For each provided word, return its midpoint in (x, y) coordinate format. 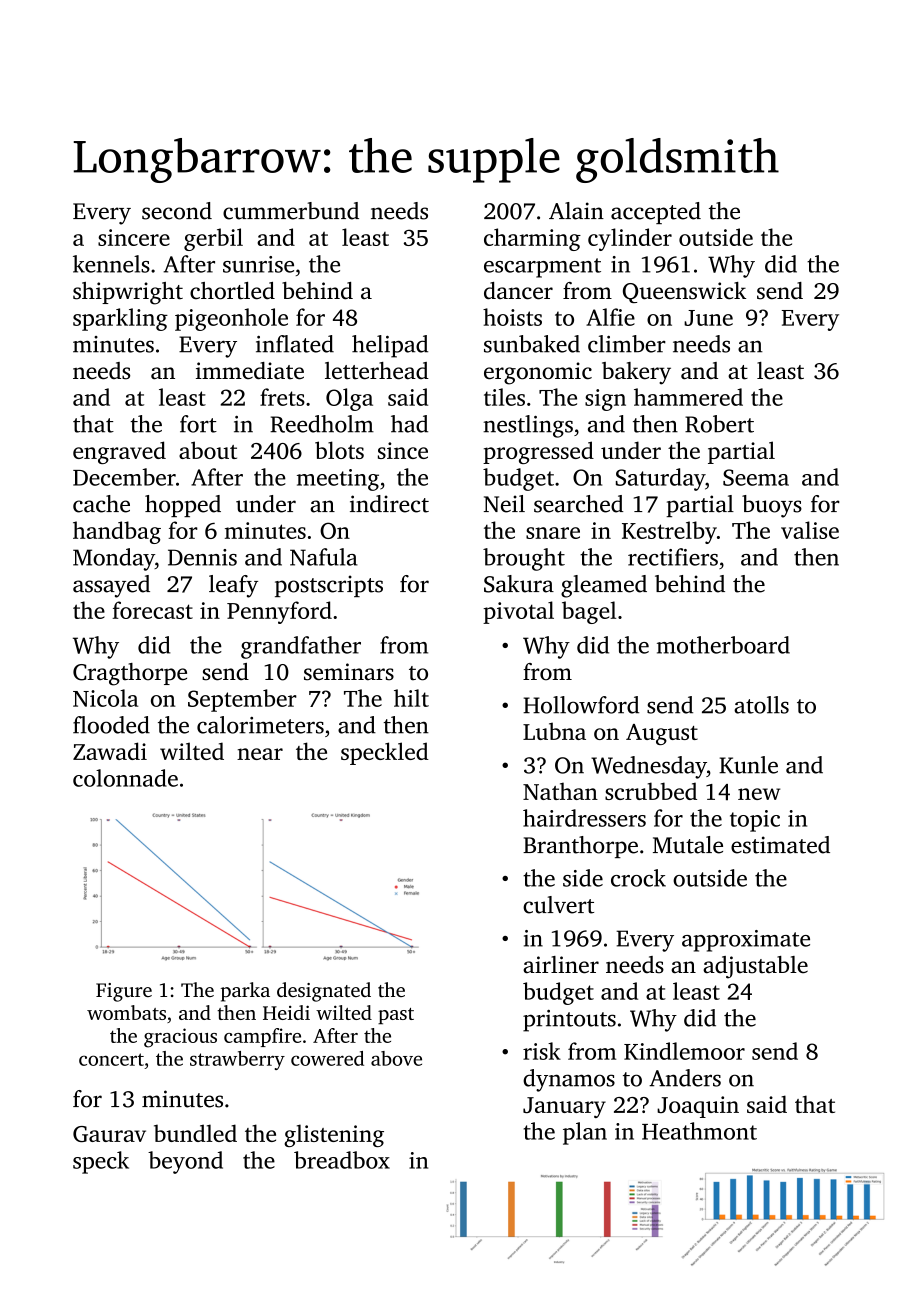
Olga (349, 399)
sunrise (258, 264)
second (177, 211)
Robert (719, 424)
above (396, 1058)
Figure (124, 992)
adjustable (755, 967)
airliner (561, 965)
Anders (685, 1078)
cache (101, 504)
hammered (688, 397)
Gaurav (109, 1134)
